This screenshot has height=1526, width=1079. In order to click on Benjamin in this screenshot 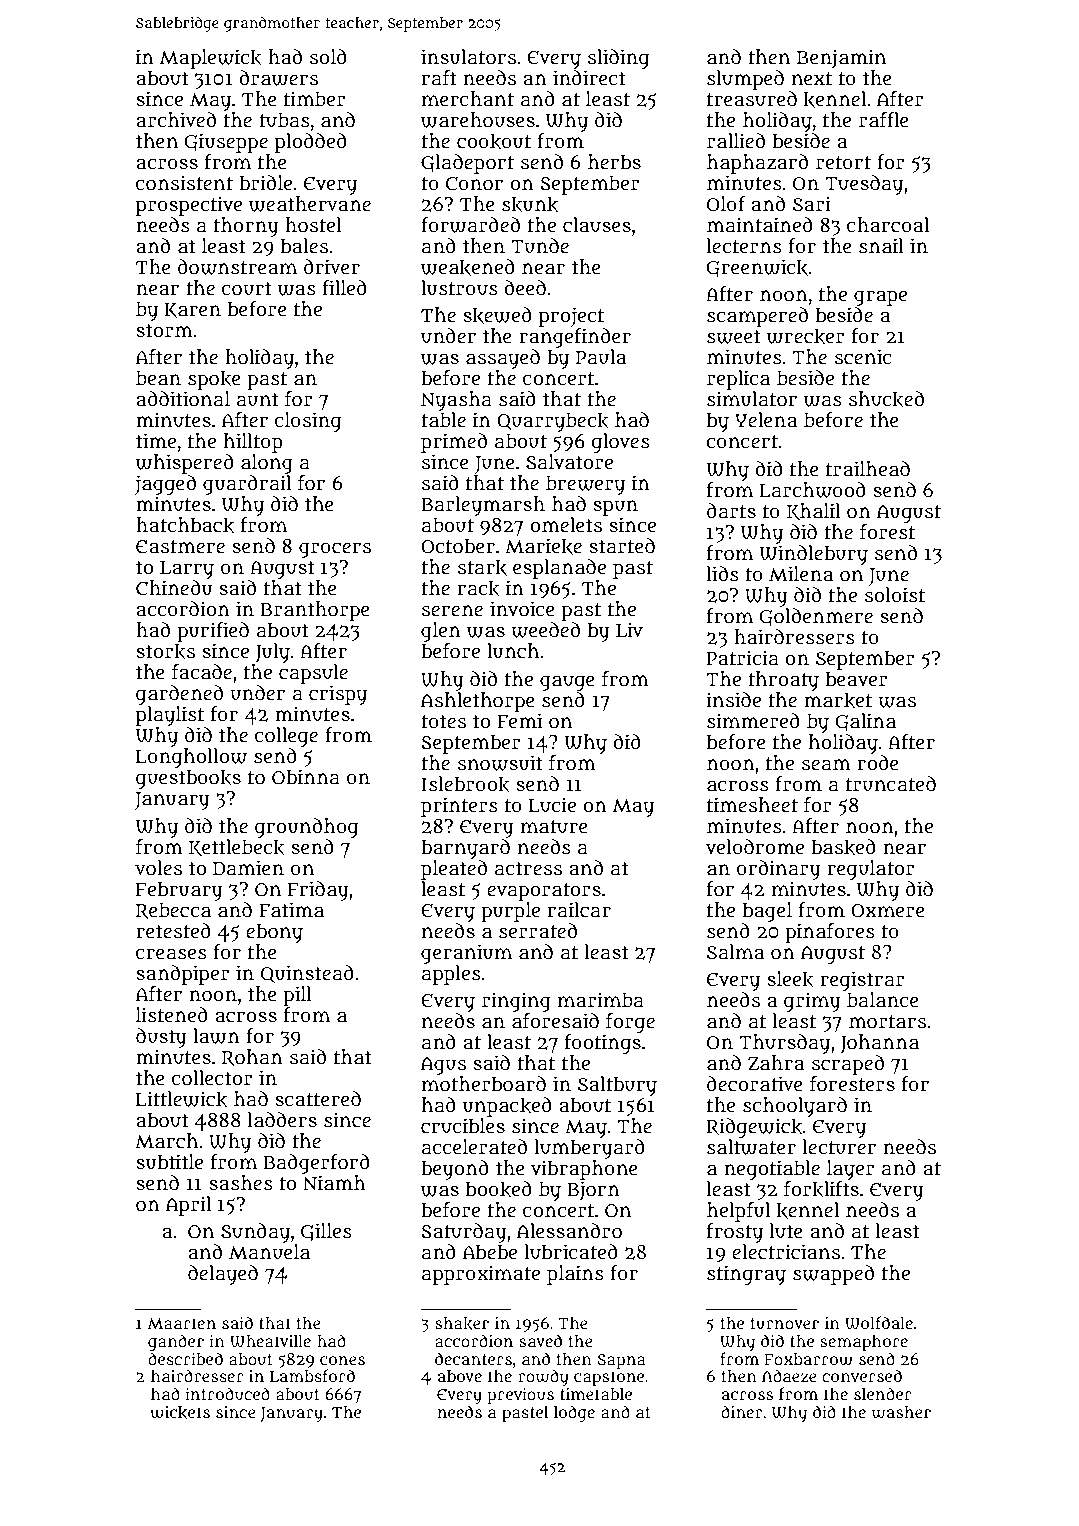, I will do `click(841, 59)`.
